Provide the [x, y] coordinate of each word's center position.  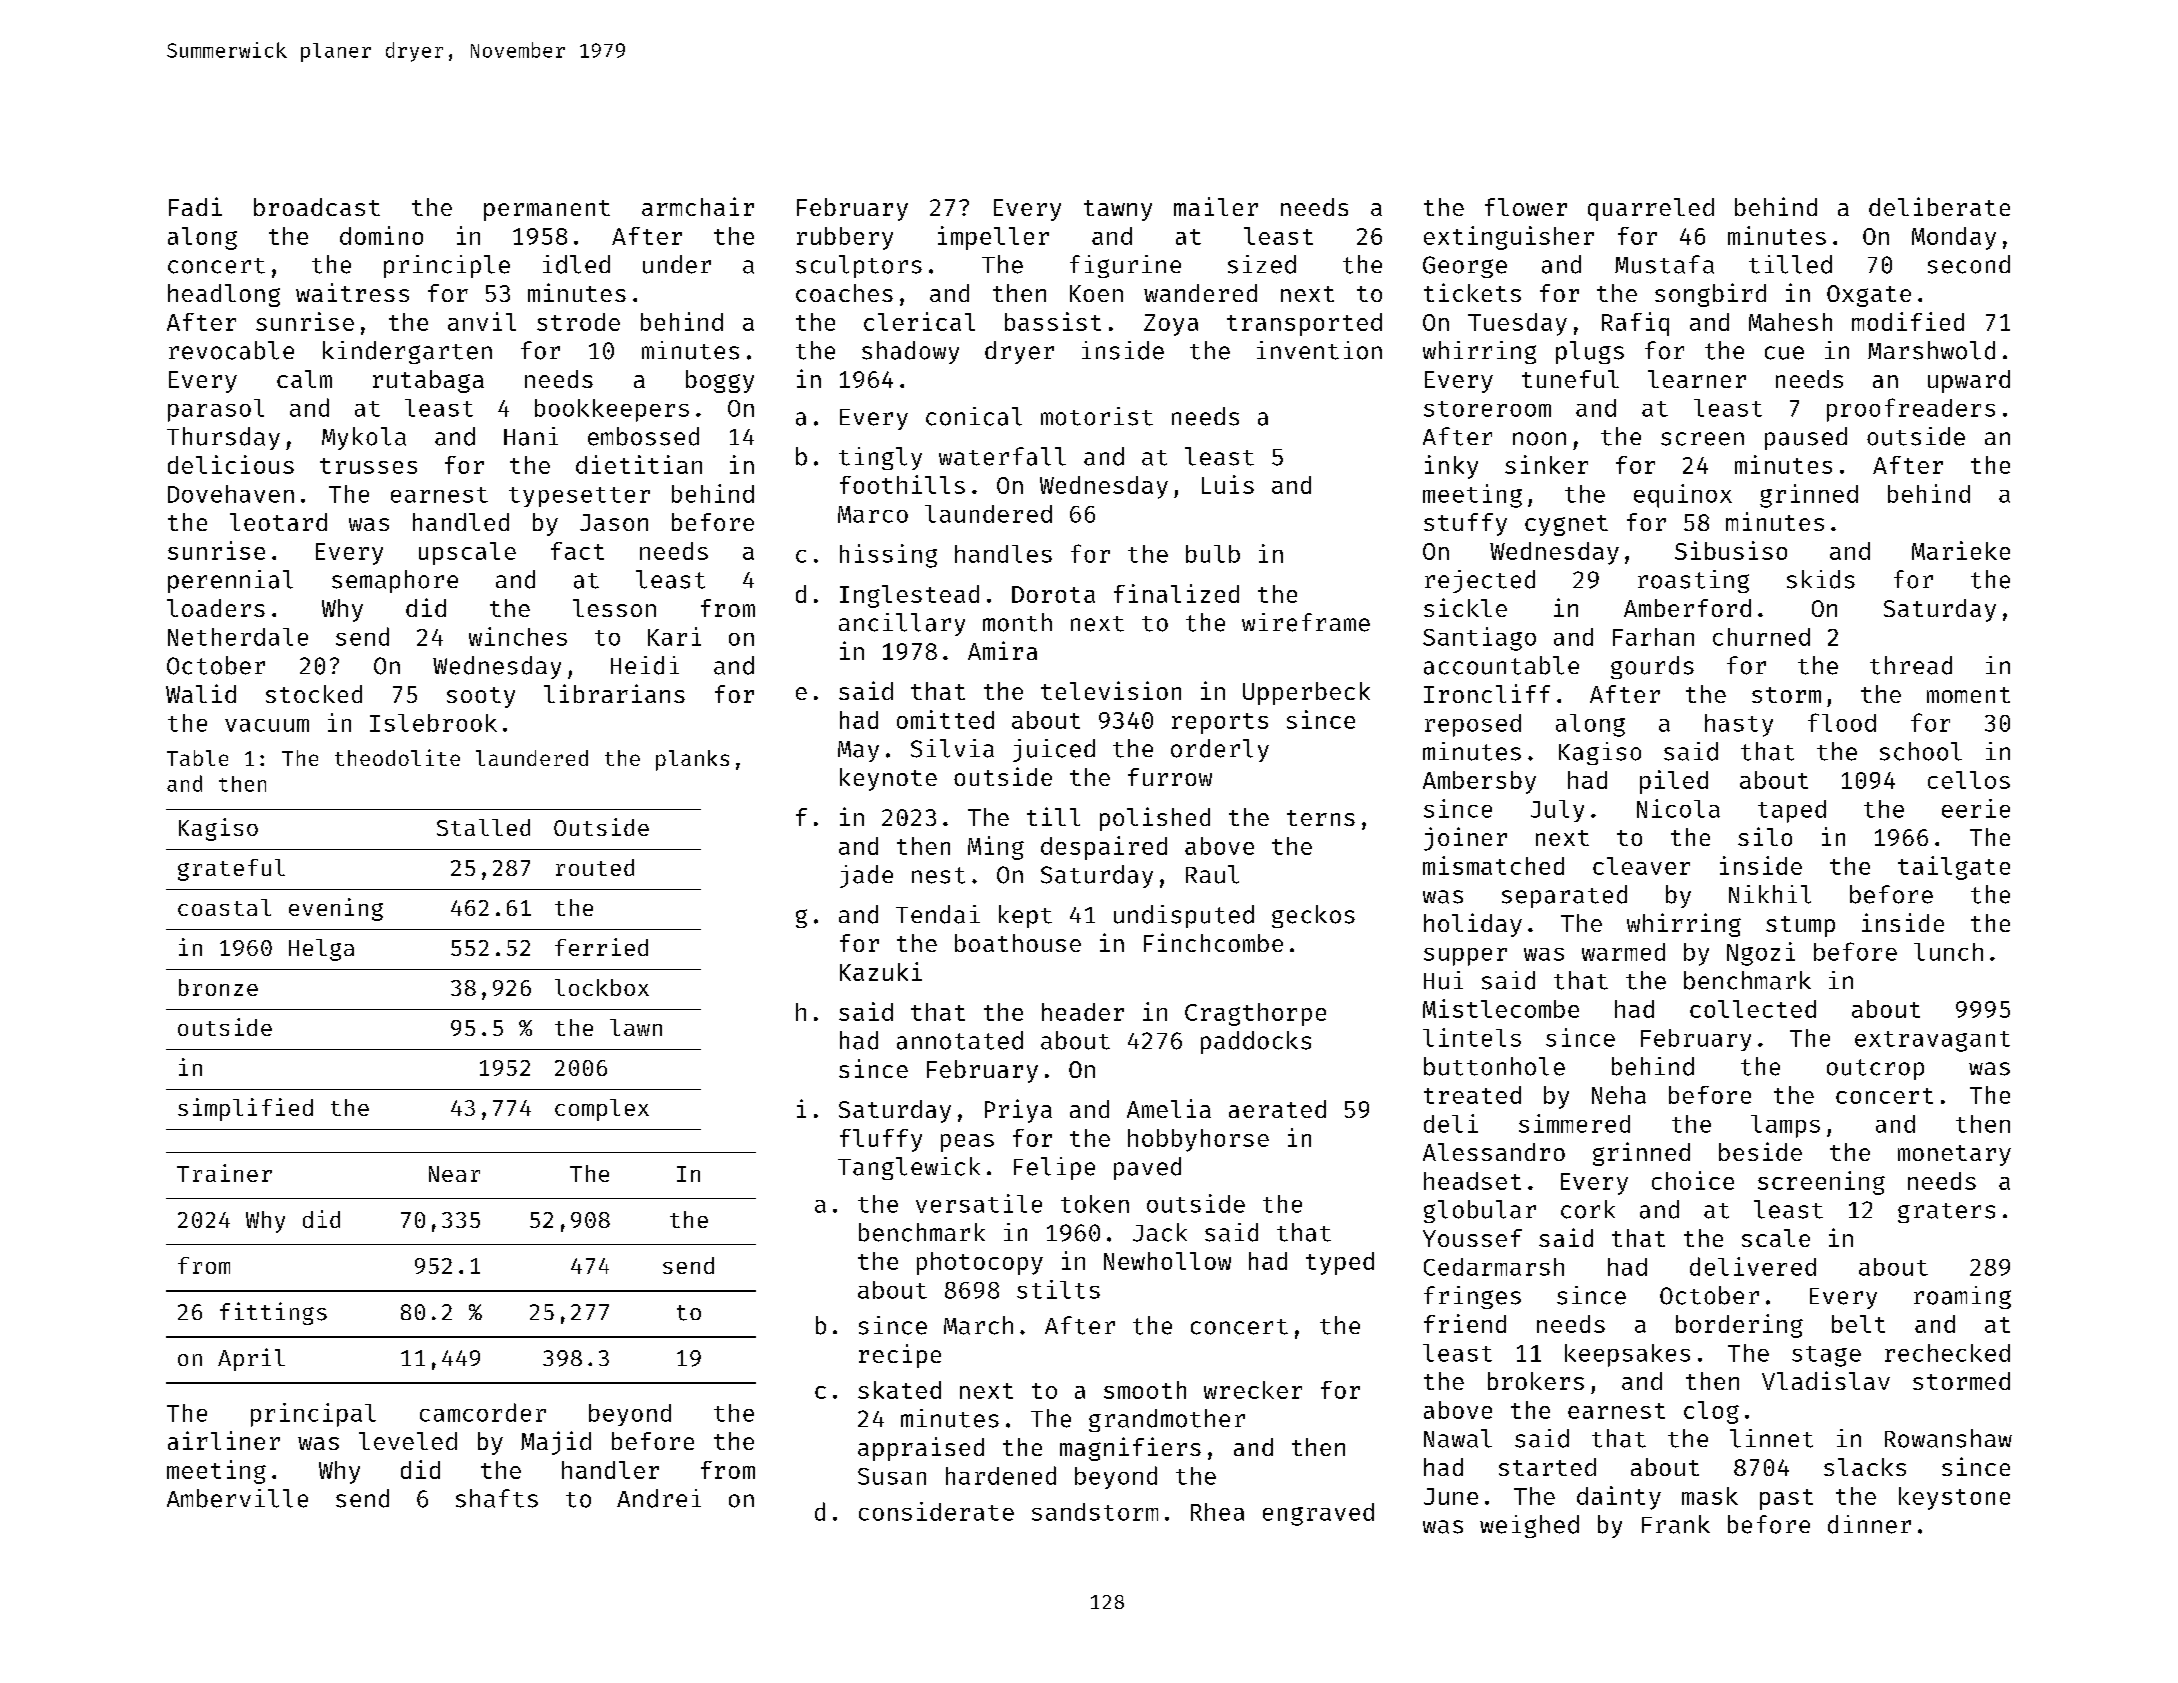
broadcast [317, 207]
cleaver [1641, 866]
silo [1765, 836]
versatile [979, 1203]
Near [454, 1174]
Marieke [1961, 550]
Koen [1096, 293]
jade [866, 876]
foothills [902, 484]
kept [1025, 916]
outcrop [1875, 1069]
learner [1697, 379]
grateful [231, 870]
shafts [497, 1498]
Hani [531, 436]
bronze [218, 987]
